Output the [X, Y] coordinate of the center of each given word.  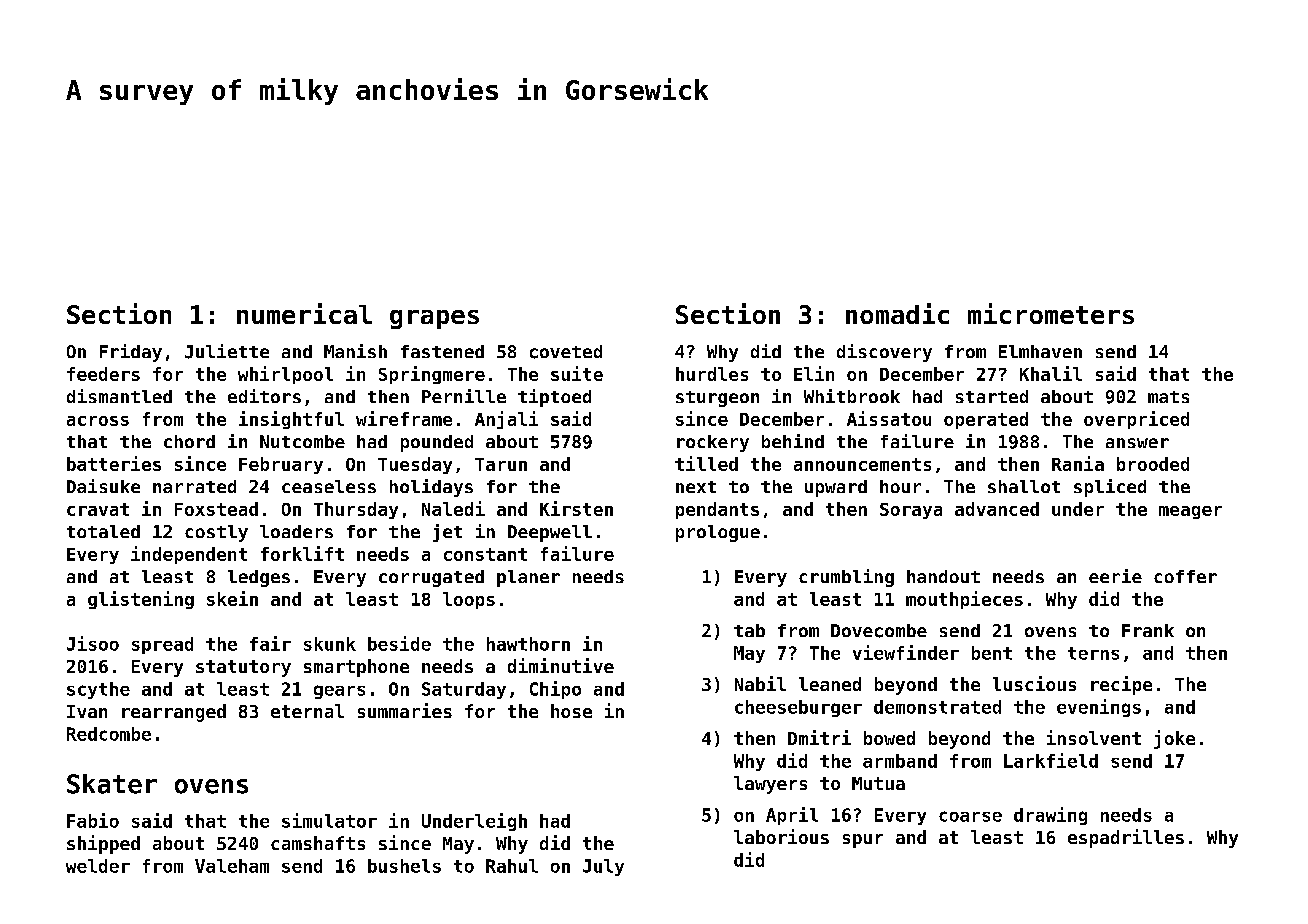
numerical [304, 313]
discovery [884, 353]
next [696, 487]
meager [1190, 512]
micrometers [1051, 313]
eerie [1115, 576]
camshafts [318, 843]
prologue [718, 533]
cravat [98, 509]
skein [232, 598]
